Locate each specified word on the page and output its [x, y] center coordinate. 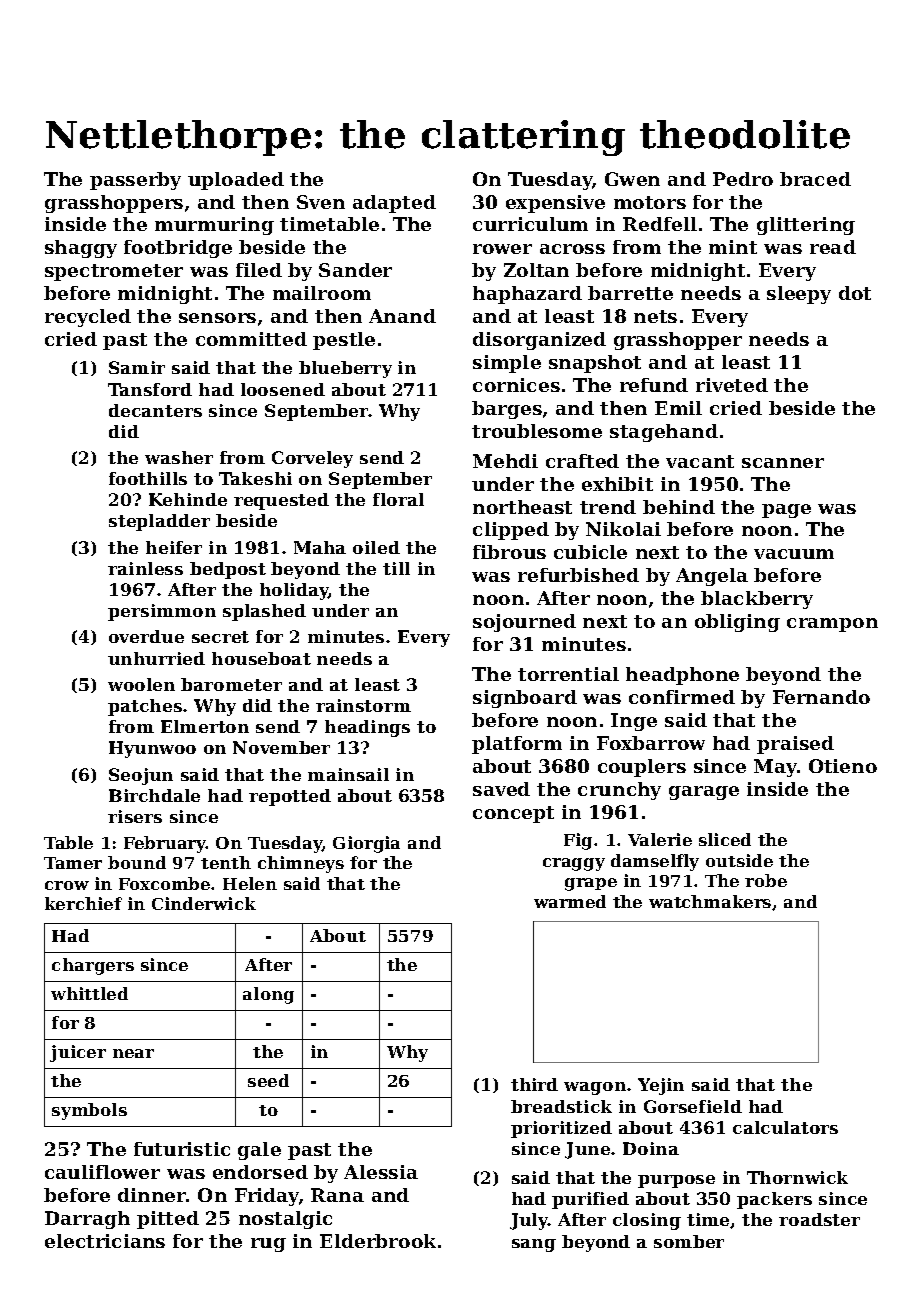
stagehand [664, 433]
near [133, 1053]
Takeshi [255, 478]
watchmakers [710, 901]
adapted [394, 204]
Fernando [821, 697]
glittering [806, 226]
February [165, 844]
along [268, 995]
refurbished [578, 575]
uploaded [236, 181]
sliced [725, 839]
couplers [642, 768]
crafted [582, 461]
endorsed [260, 1172]
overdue [146, 636]
